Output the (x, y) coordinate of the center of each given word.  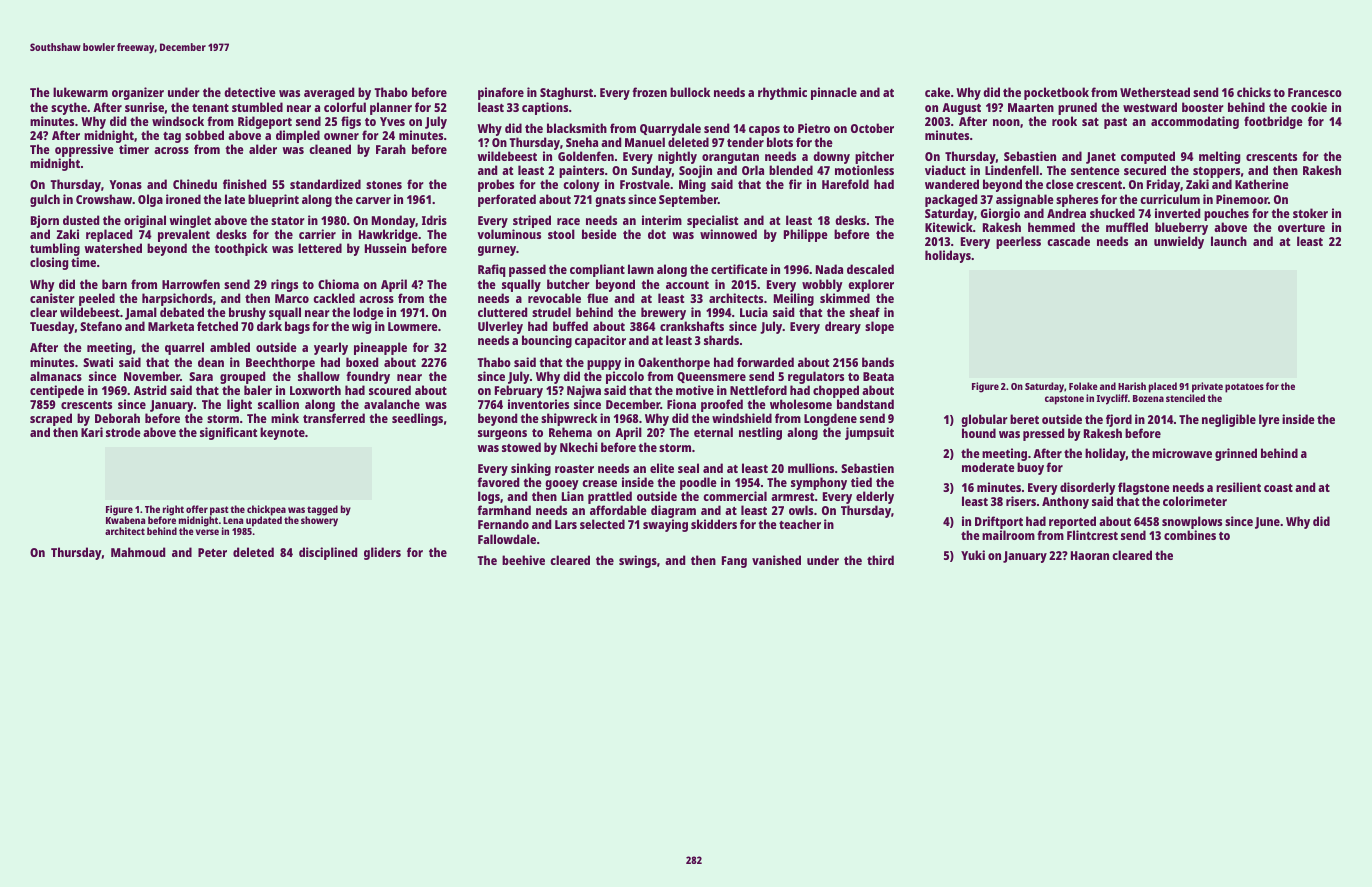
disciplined (328, 553)
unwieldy (1179, 242)
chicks (1254, 92)
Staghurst (566, 93)
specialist (712, 221)
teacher (800, 524)
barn (114, 284)
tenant (210, 108)
